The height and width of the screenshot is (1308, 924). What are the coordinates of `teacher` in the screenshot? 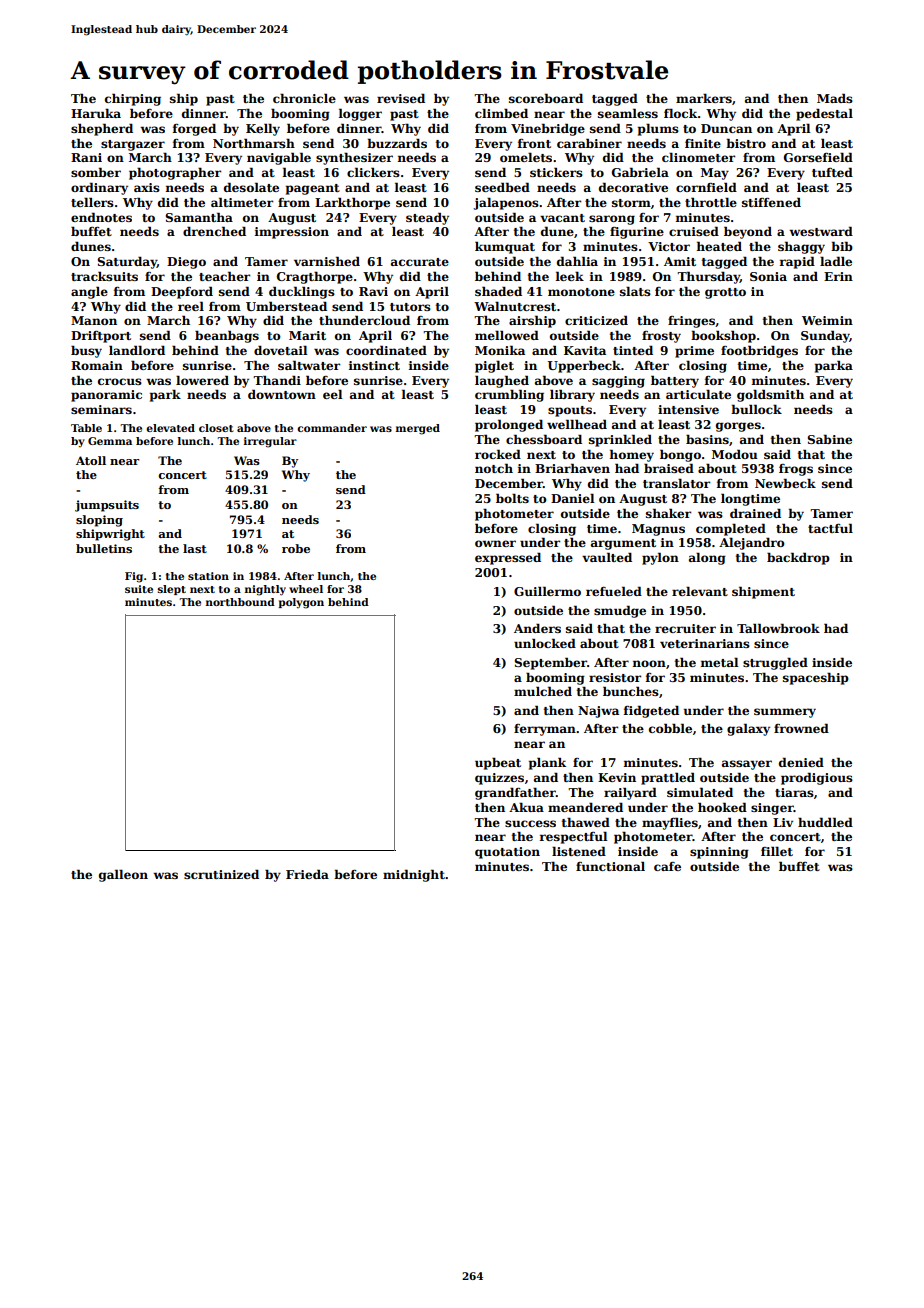 It's located at (224, 276).
